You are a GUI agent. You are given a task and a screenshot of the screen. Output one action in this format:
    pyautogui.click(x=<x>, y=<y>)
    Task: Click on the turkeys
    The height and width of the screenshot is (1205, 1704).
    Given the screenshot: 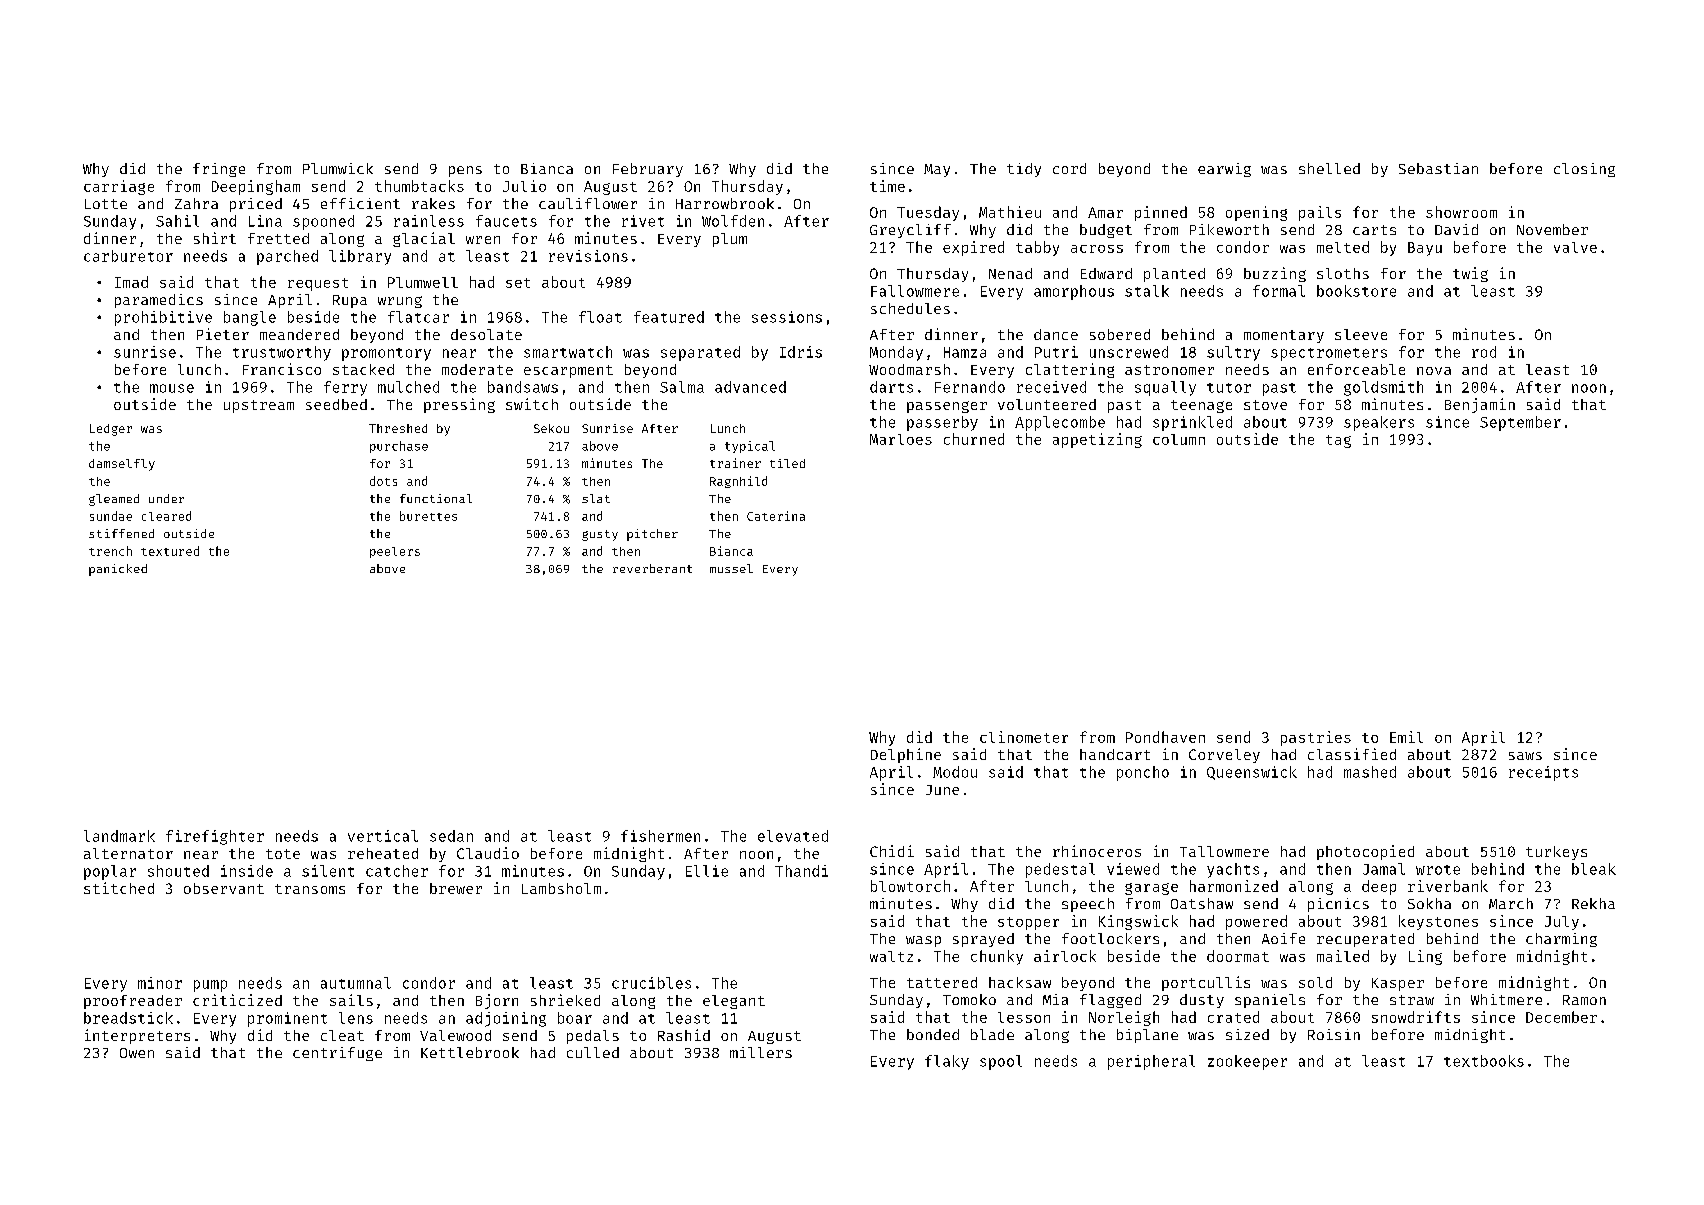 What is the action you would take?
    pyautogui.click(x=1556, y=853)
